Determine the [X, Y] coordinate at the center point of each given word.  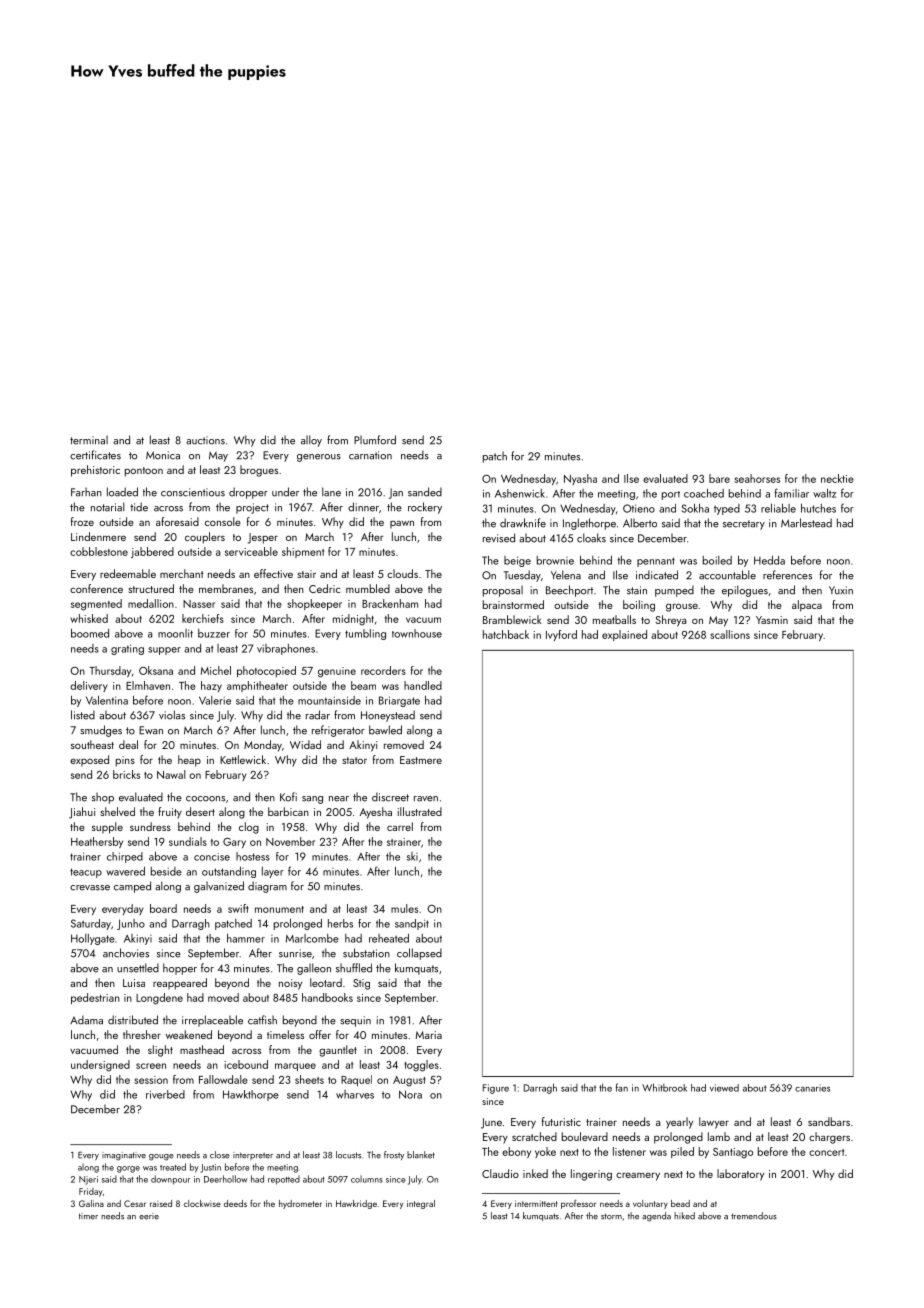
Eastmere [421, 760]
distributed [133, 1020]
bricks [126, 774]
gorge [128, 1169]
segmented [96, 605]
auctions [205, 440]
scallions [730, 634]
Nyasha [580, 479]
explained [624, 635]
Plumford [375, 440]
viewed [724, 1088]
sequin [355, 1021]
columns [367, 1179]
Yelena [566, 575]
